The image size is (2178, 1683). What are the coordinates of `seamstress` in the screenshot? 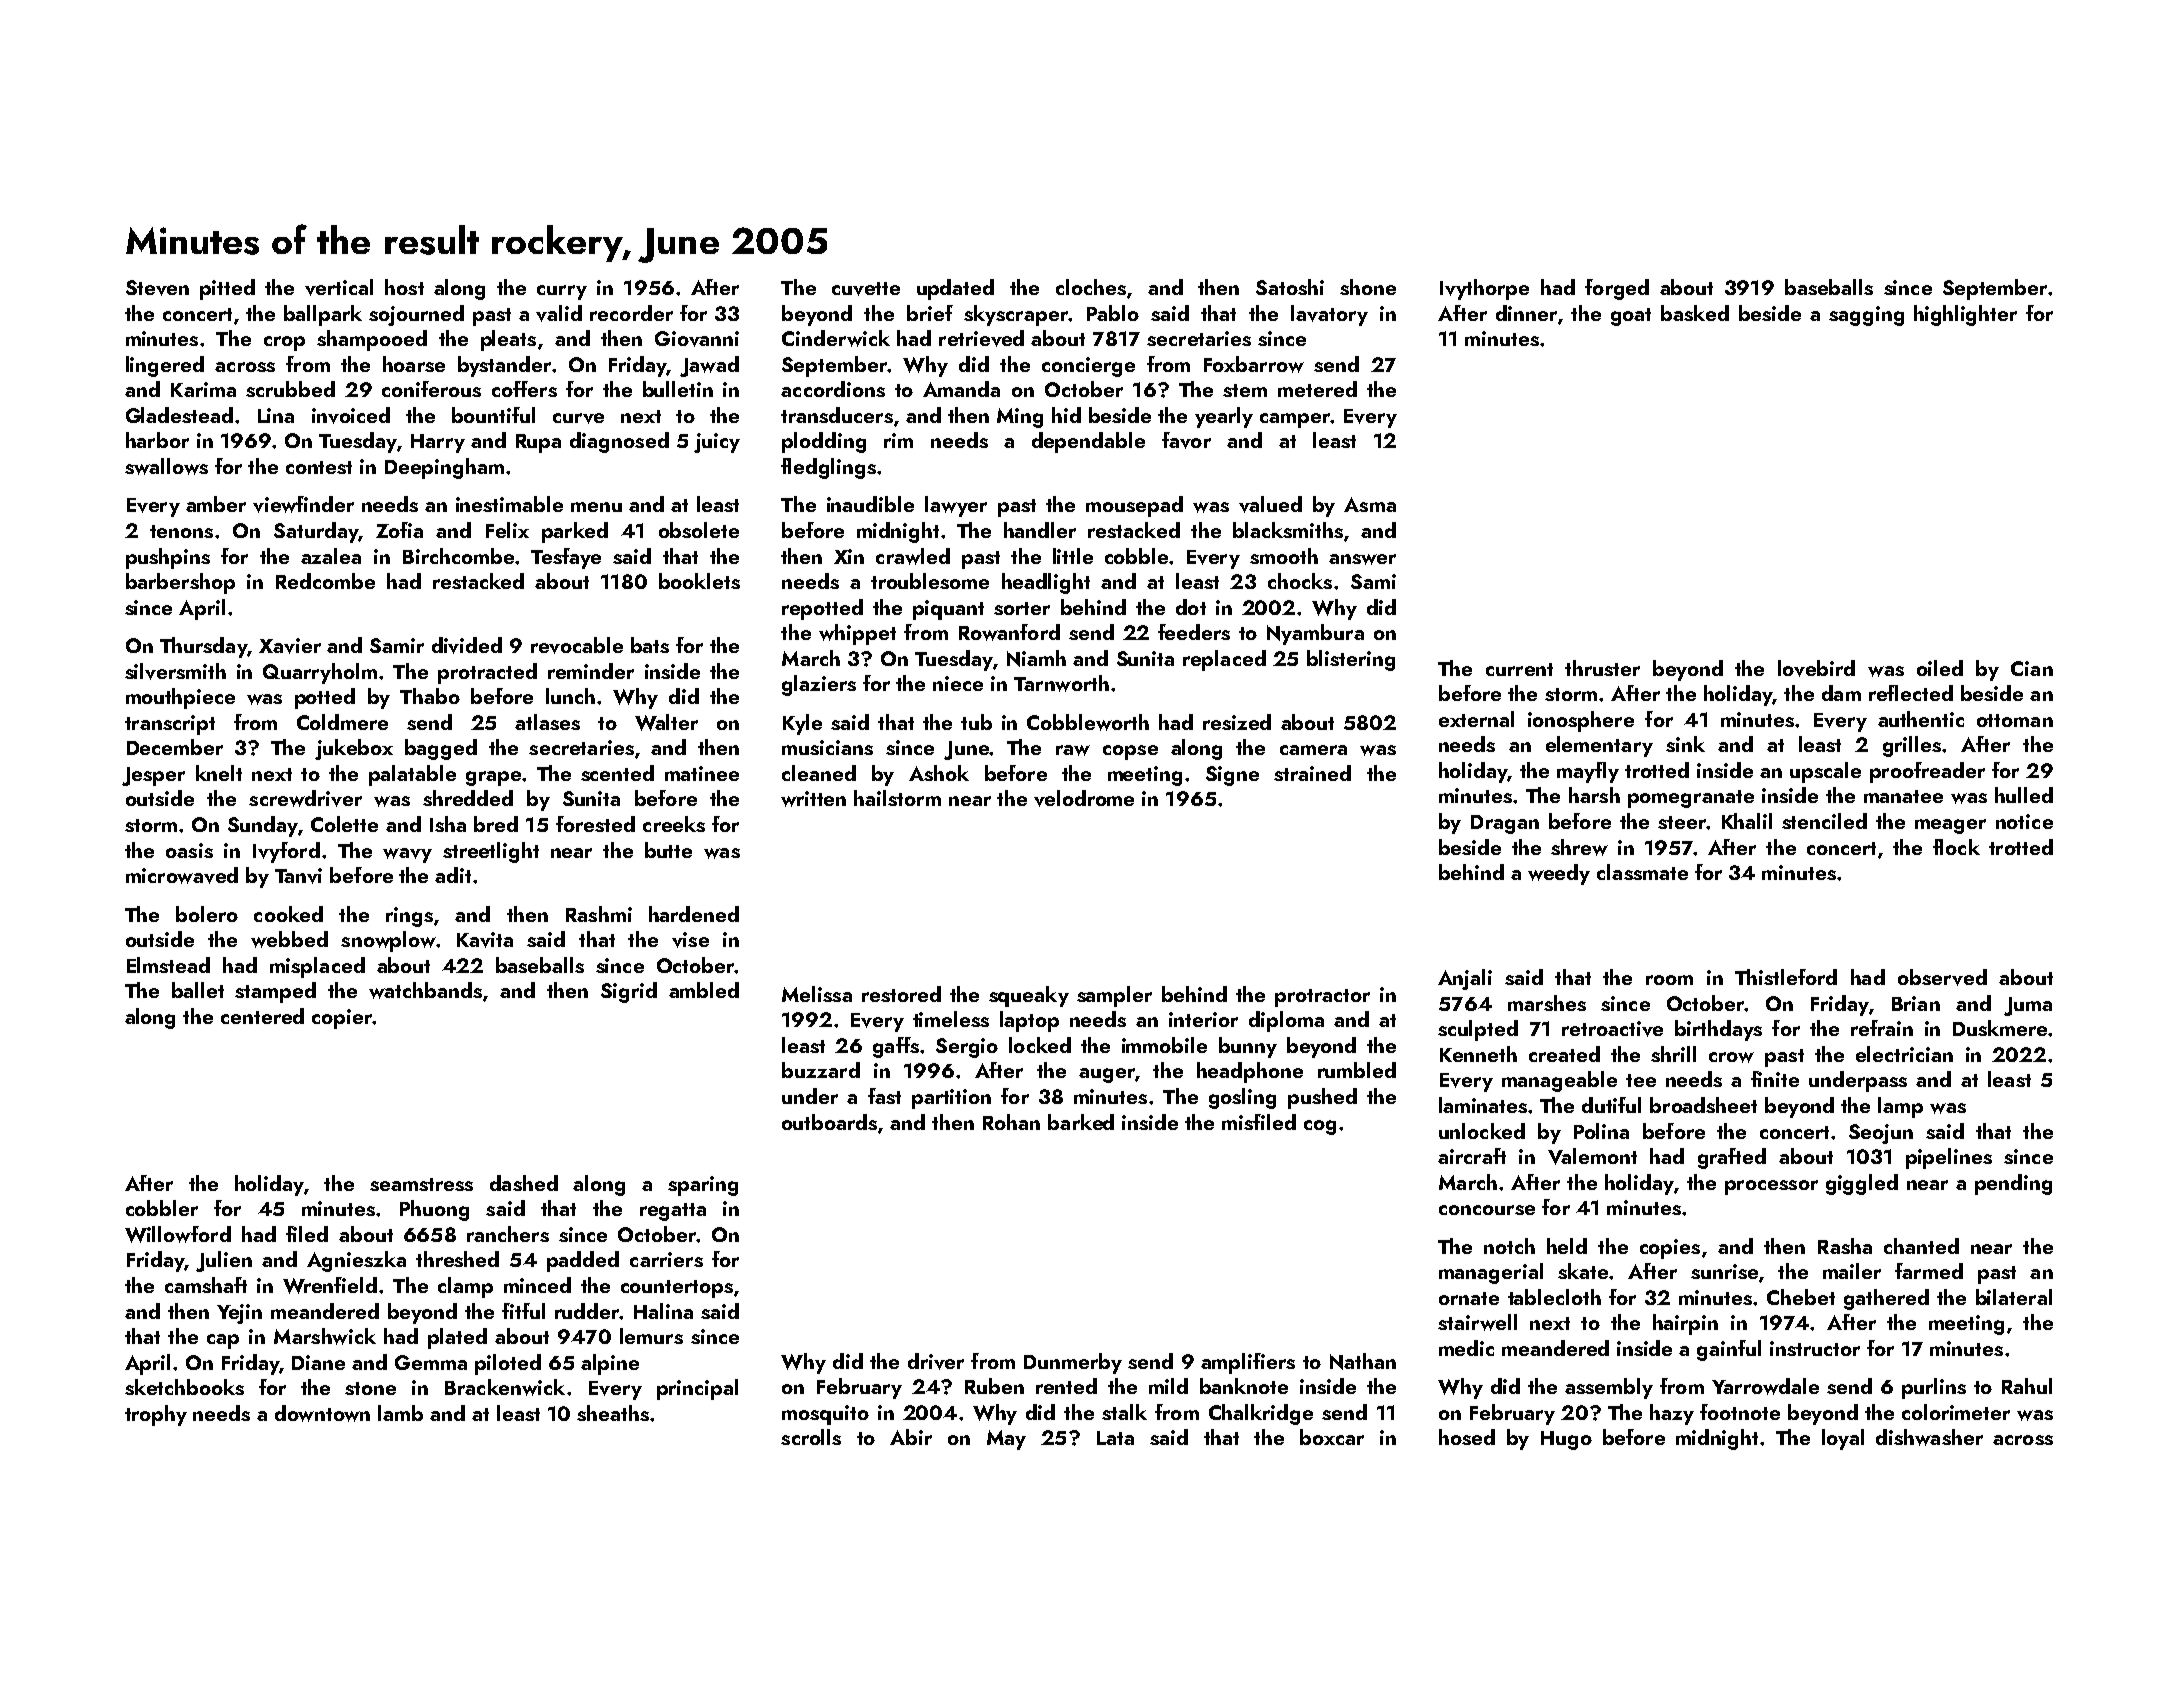 It's located at (421, 1184).
